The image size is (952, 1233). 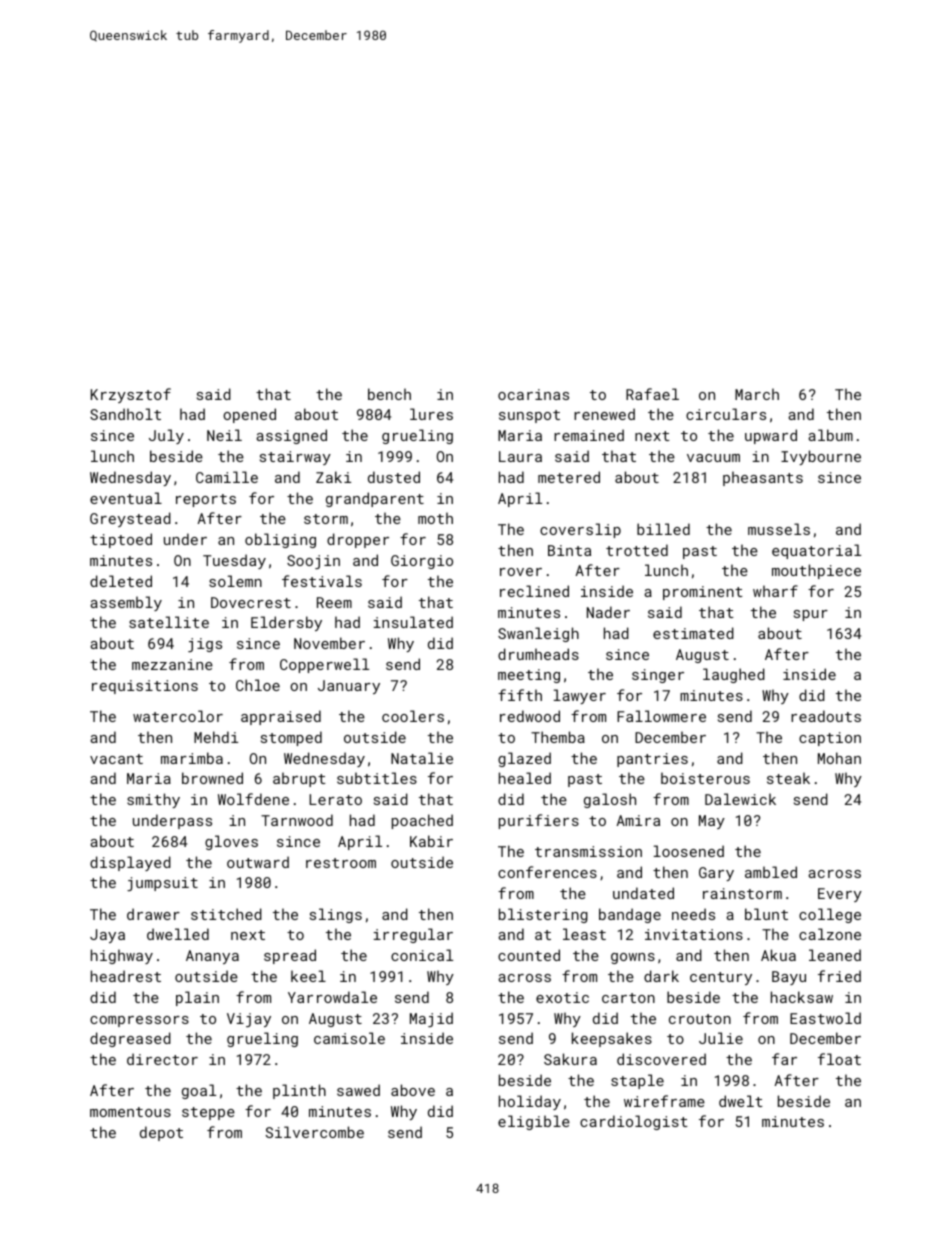 What do you see at coordinates (757, 394) in the image?
I see `March` at bounding box center [757, 394].
